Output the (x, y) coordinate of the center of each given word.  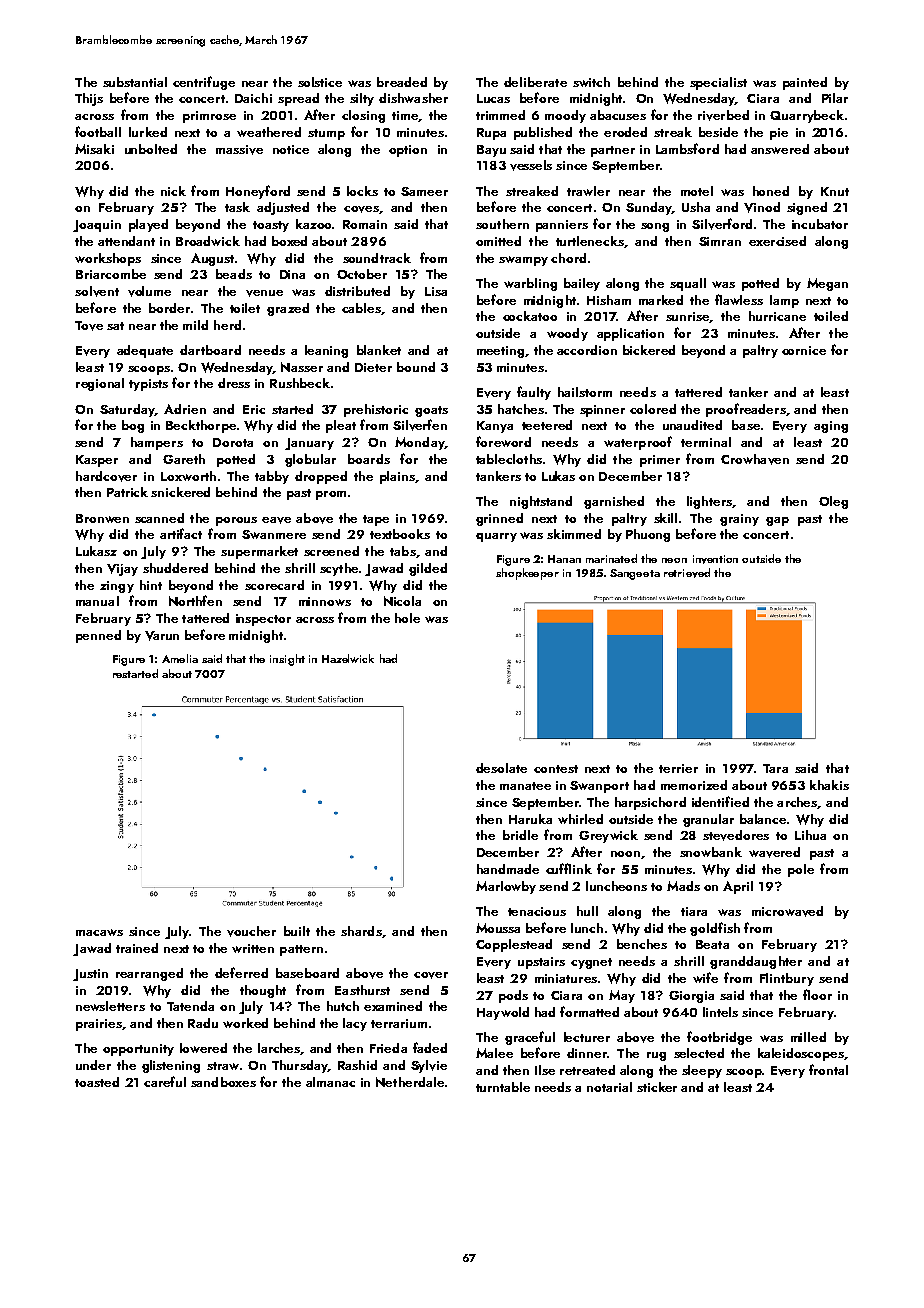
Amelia (180, 658)
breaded (402, 82)
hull (587, 911)
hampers (157, 443)
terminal (706, 442)
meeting (500, 352)
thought (263, 991)
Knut (835, 191)
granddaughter (756, 962)
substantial (135, 82)
